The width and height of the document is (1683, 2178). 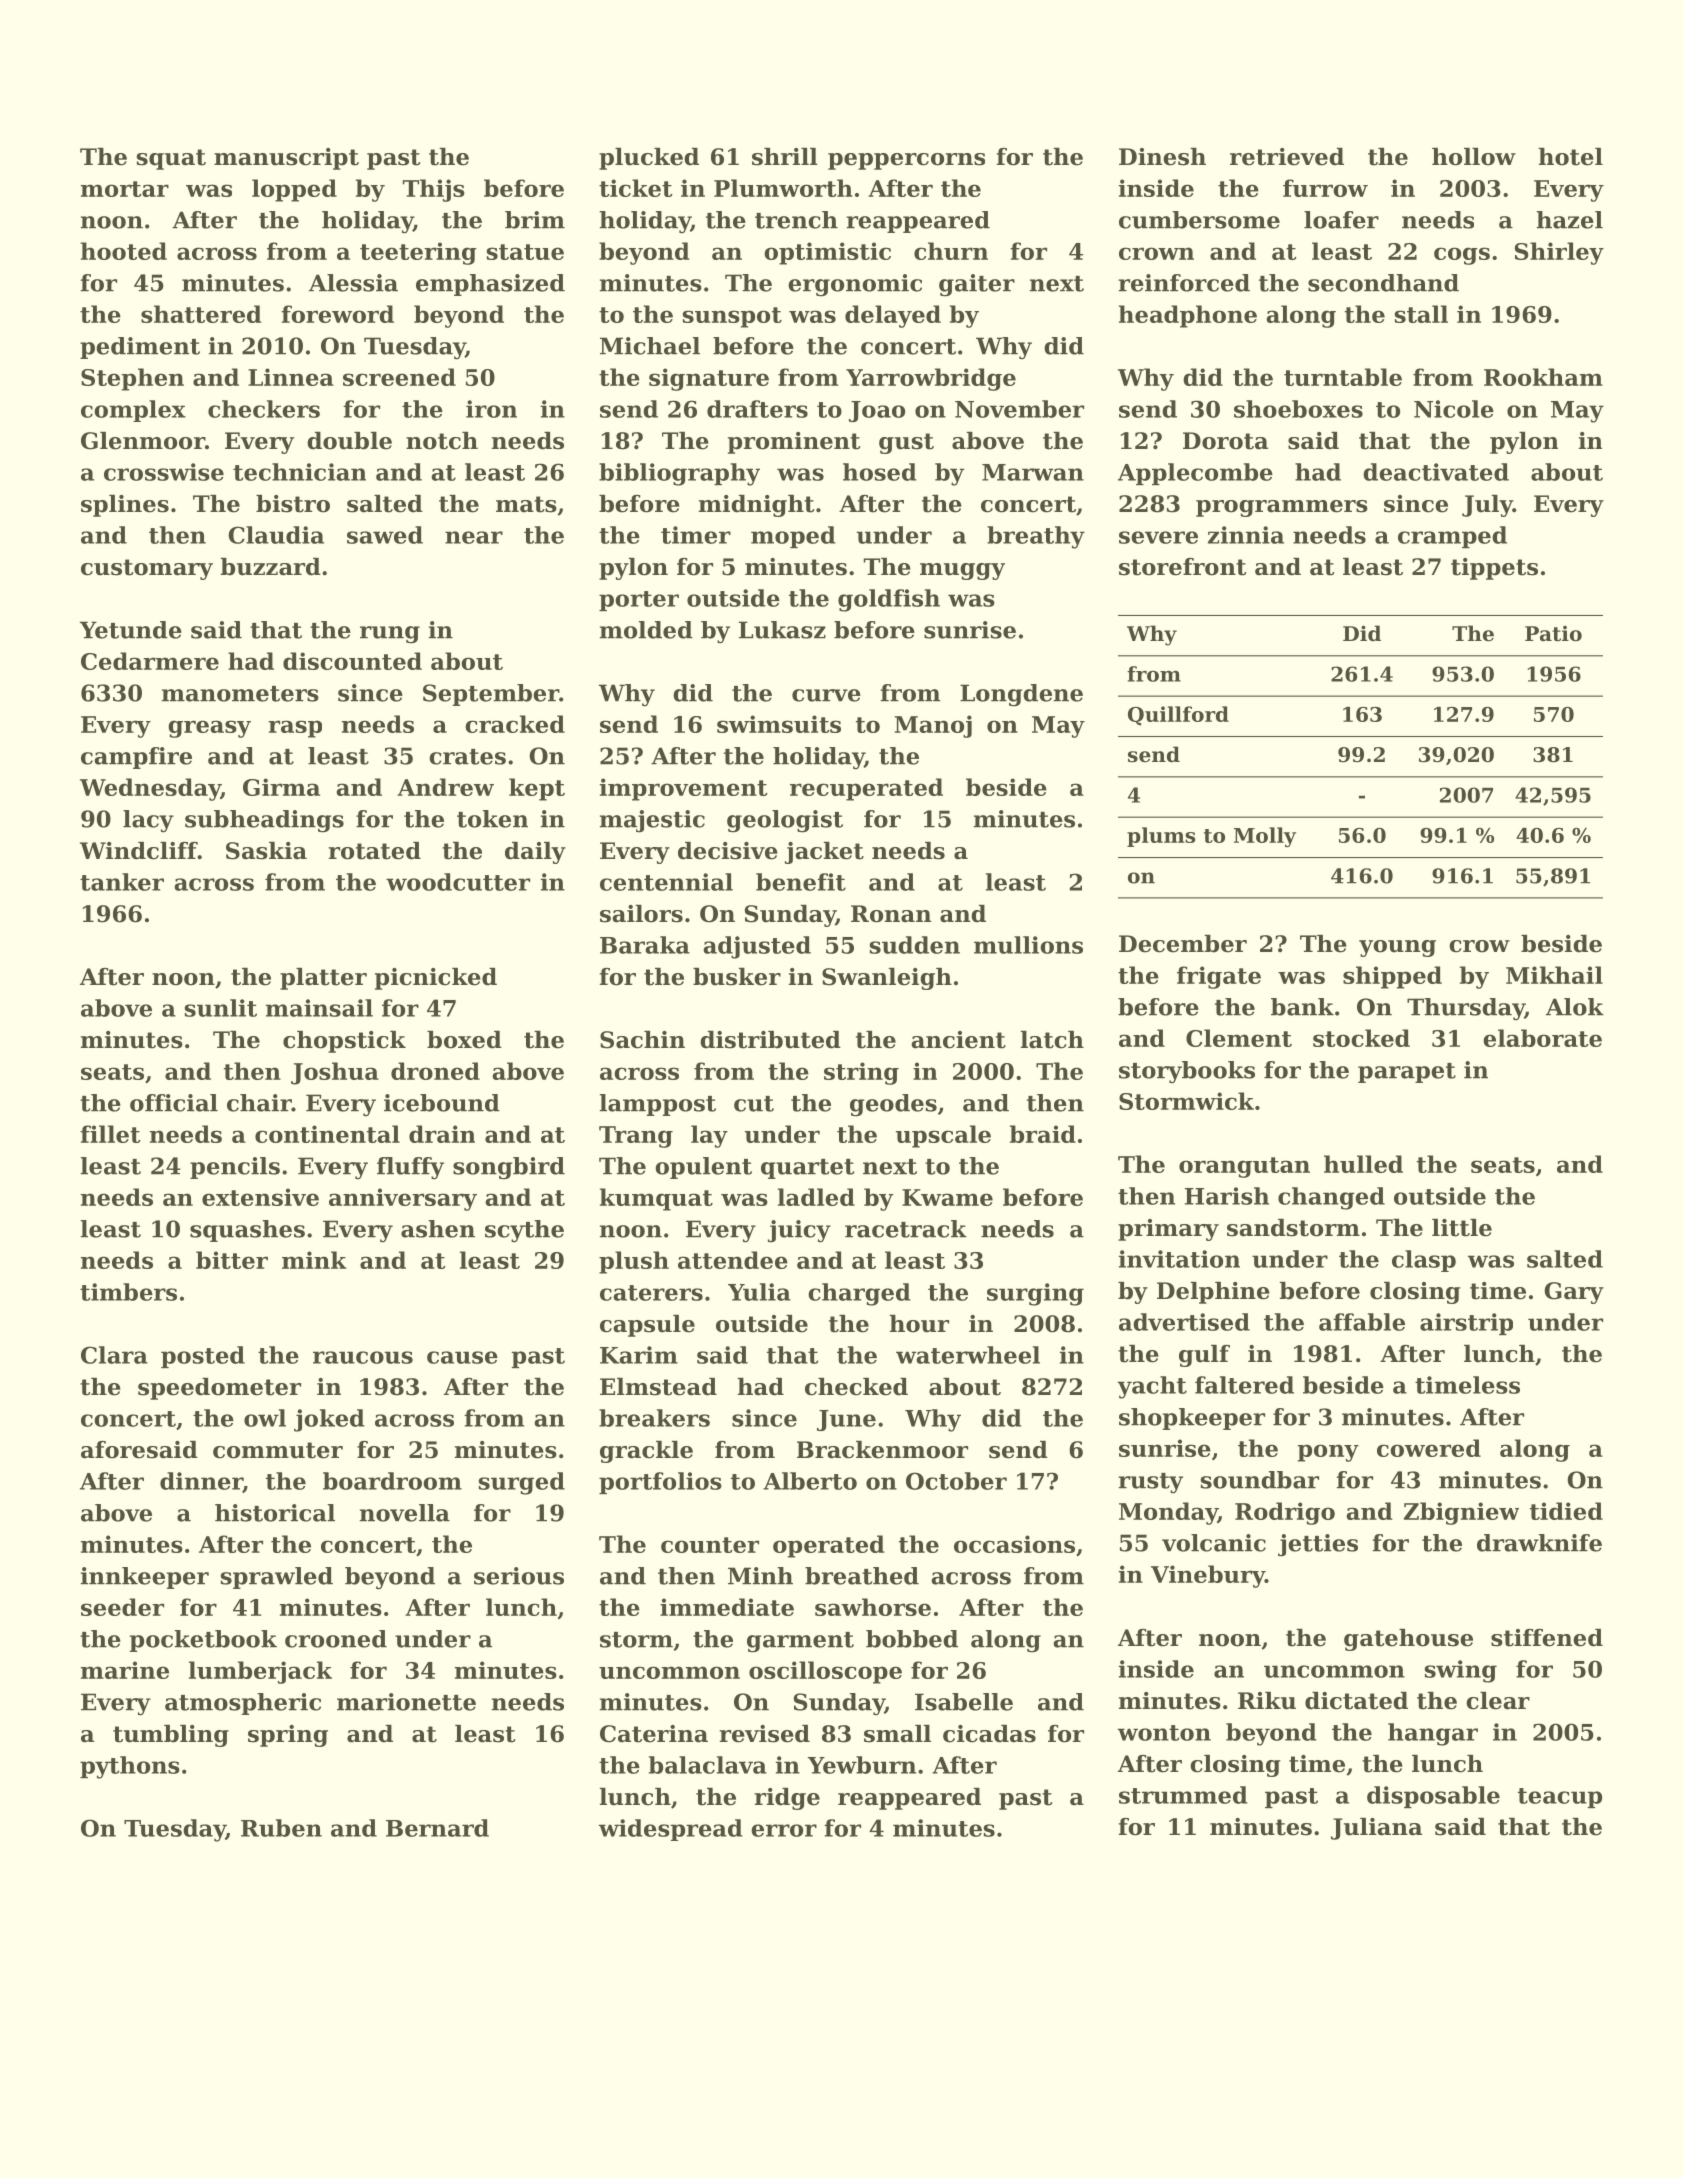 I want to click on marine, so click(x=125, y=1670).
